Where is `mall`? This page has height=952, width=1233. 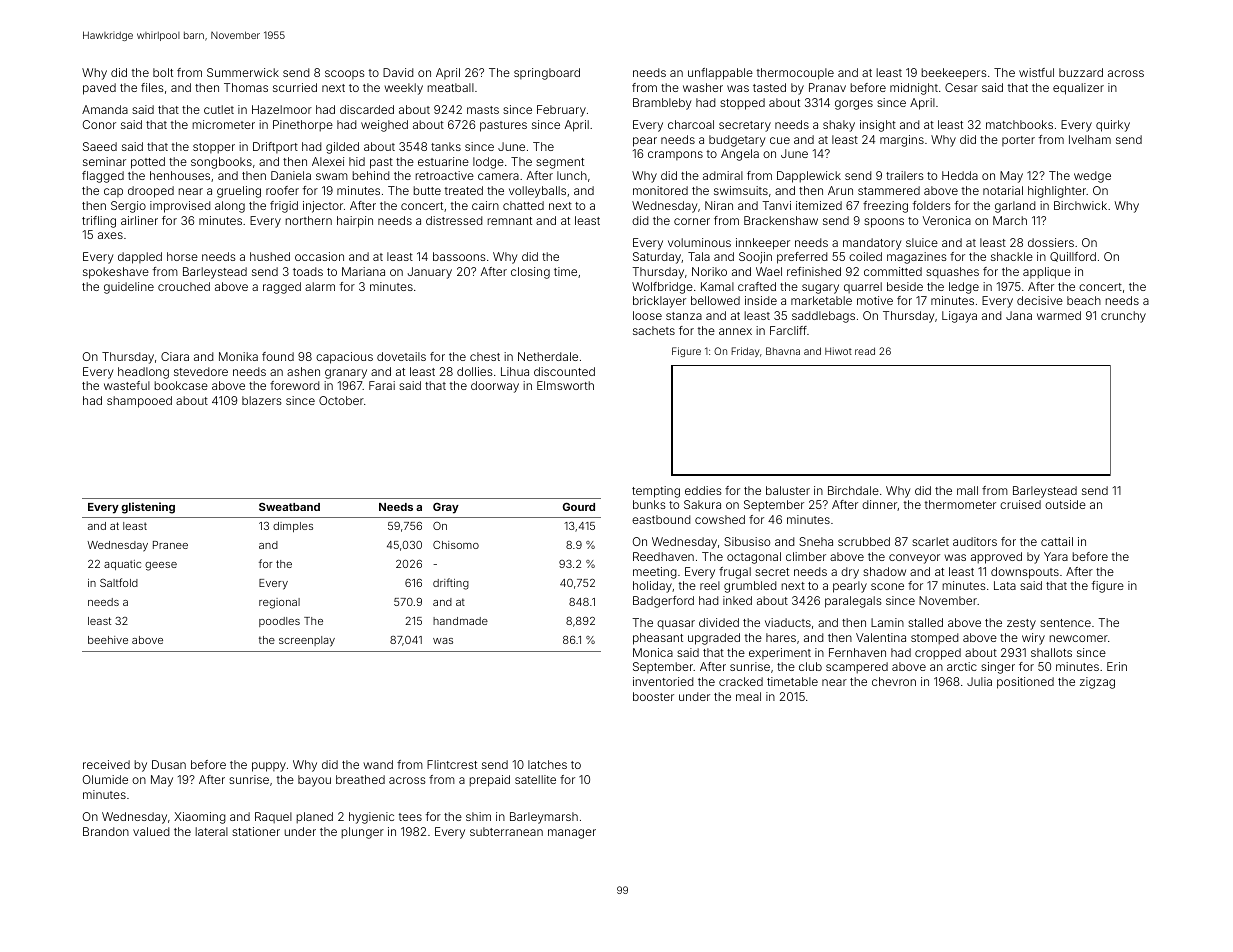
mall is located at coordinates (967, 490).
